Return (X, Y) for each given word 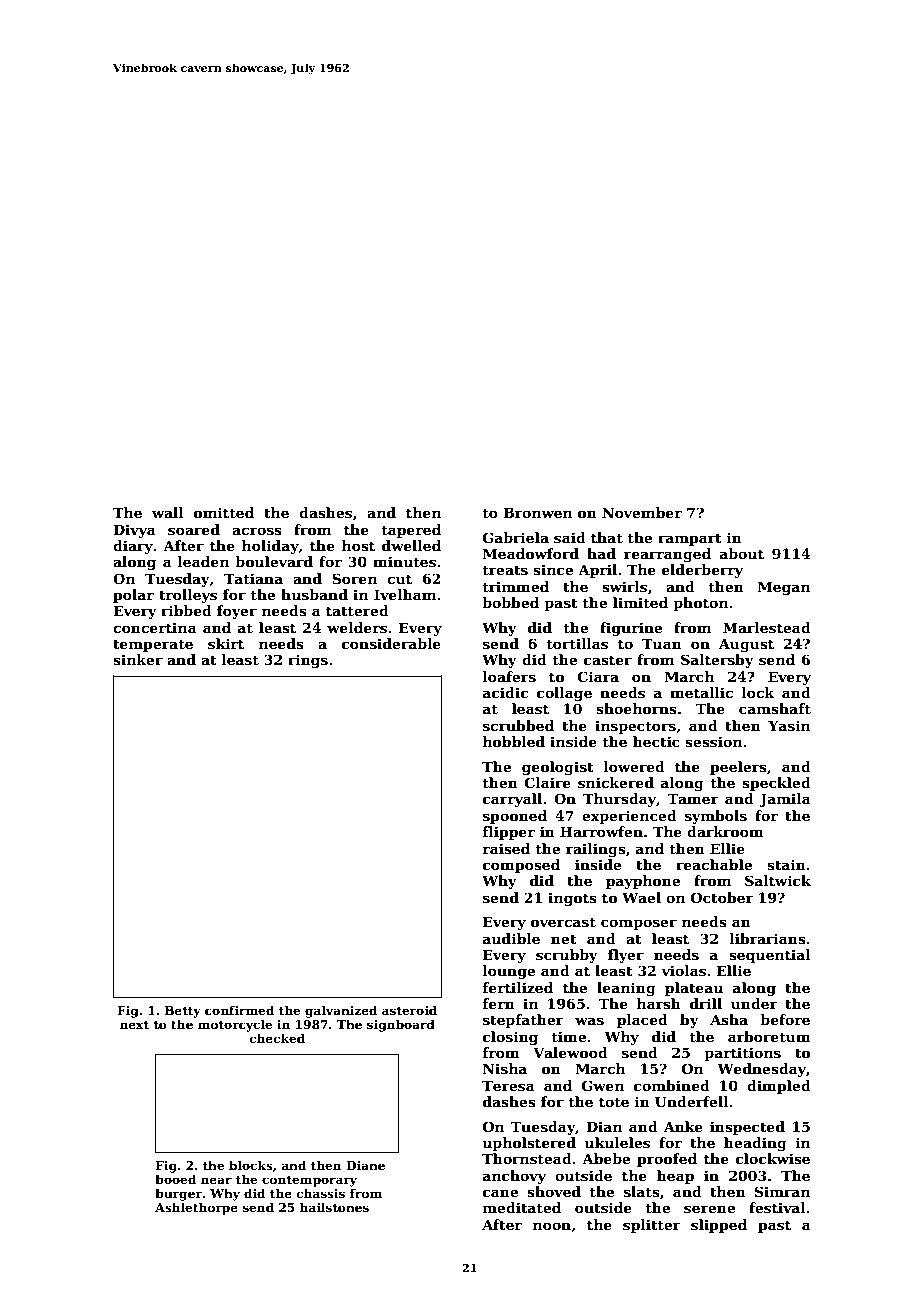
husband (314, 594)
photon (700, 604)
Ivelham (405, 594)
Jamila (785, 800)
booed (175, 1179)
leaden (203, 561)
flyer (626, 956)
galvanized (341, 1011)
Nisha (505, 1068)
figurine (631, 629)
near (216, 1180)
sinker (138, 659)
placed (642, 1021)
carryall (512, 800)
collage (564, 694)
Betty (183, 1012)
